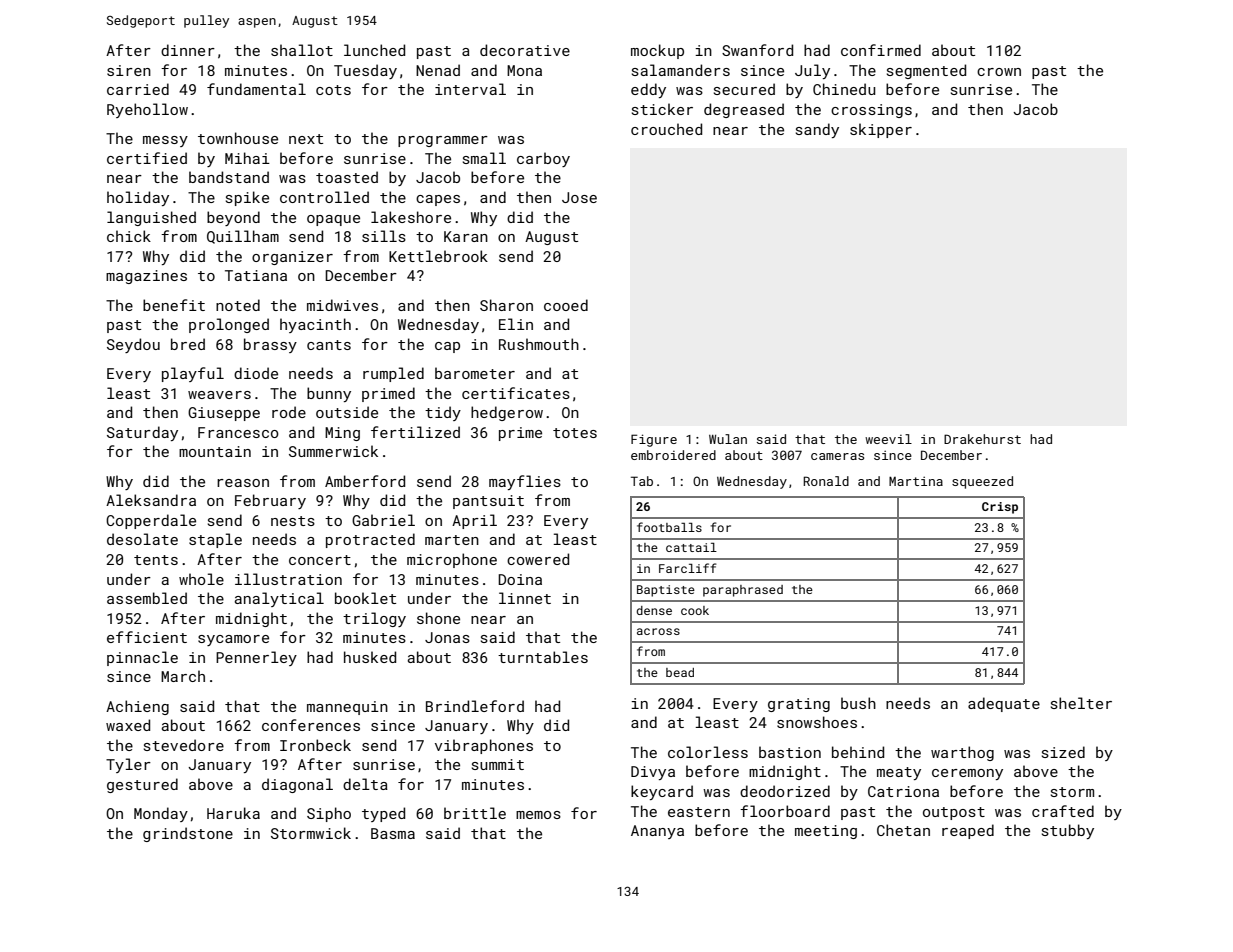 This image has width=1233, height=952. I want to click on shone, so click(438, 618).
